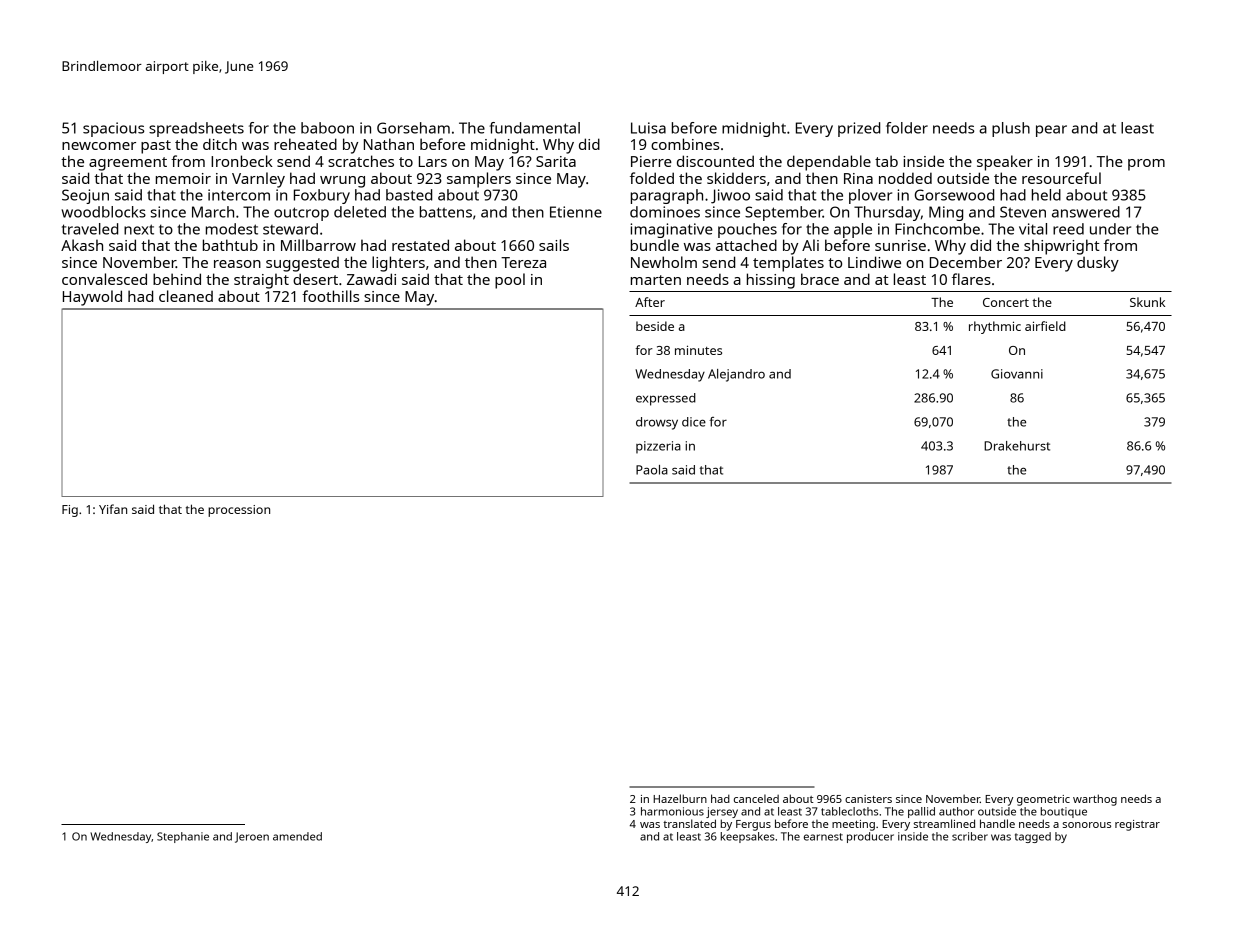 The width and height of the document is (1233, 952). I want to click on Yifan, so click(113, 509).
